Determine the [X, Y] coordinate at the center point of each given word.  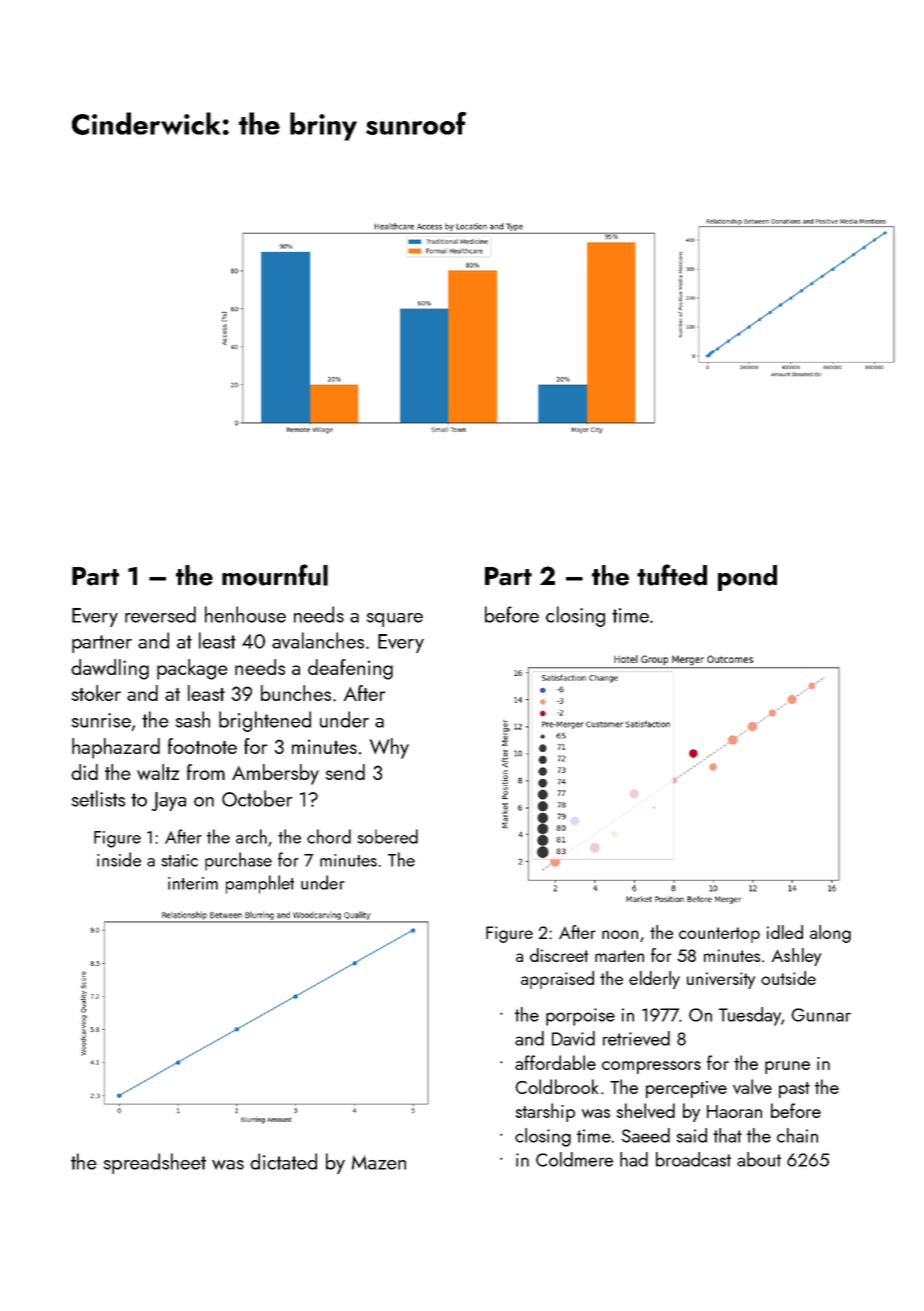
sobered [387, 836]
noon [620, 934]
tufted [672, 575]
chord [329, 836]
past [794, 1090]
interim [193, 883]
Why [389, 748]
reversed [160, 614]
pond [747, 578]
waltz [158, 772]
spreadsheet [154, 1163]
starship [545, 1112]
